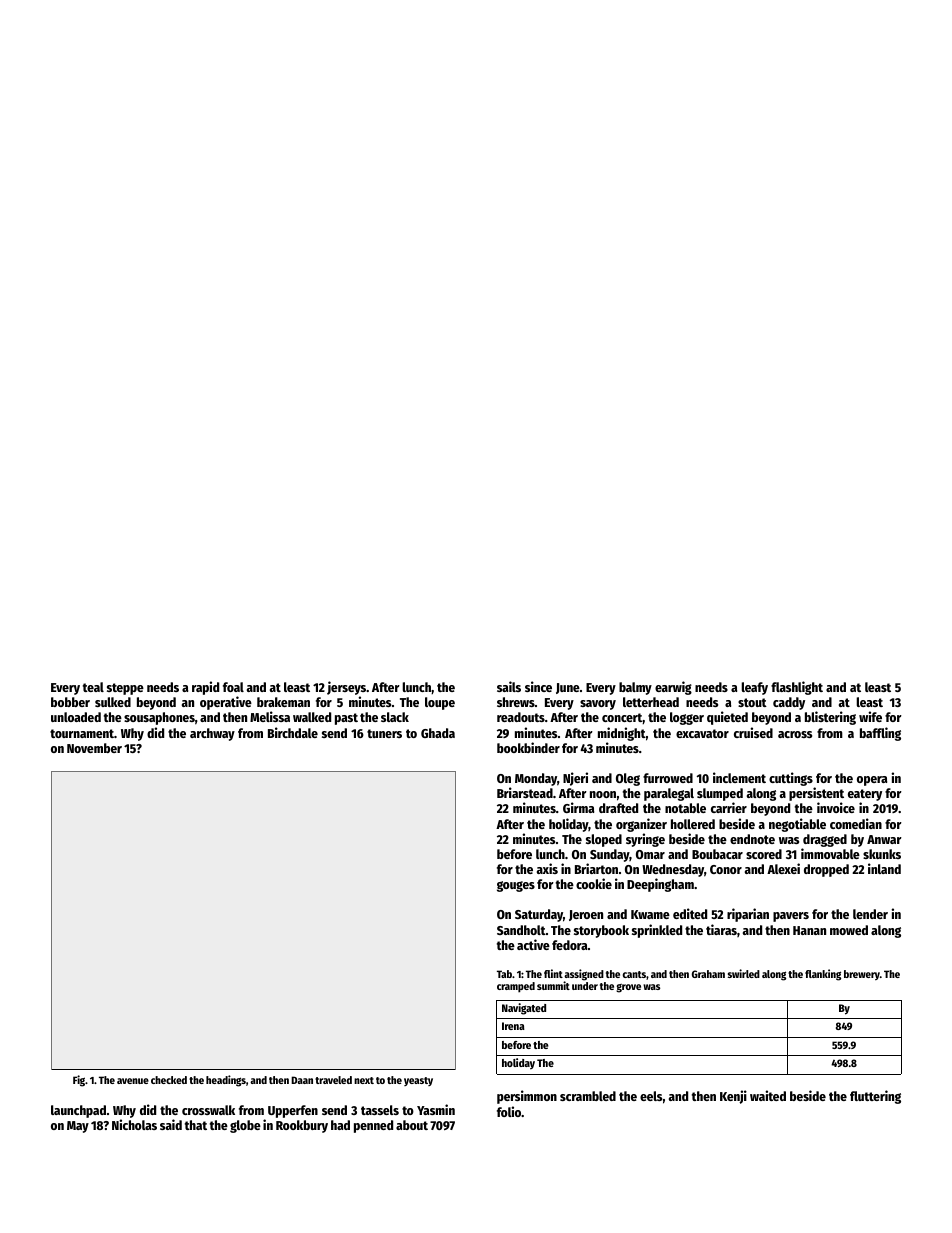 The height and width of the screenshot is (1233, 952). I want to click on fluttering, so click(875, 1097).
